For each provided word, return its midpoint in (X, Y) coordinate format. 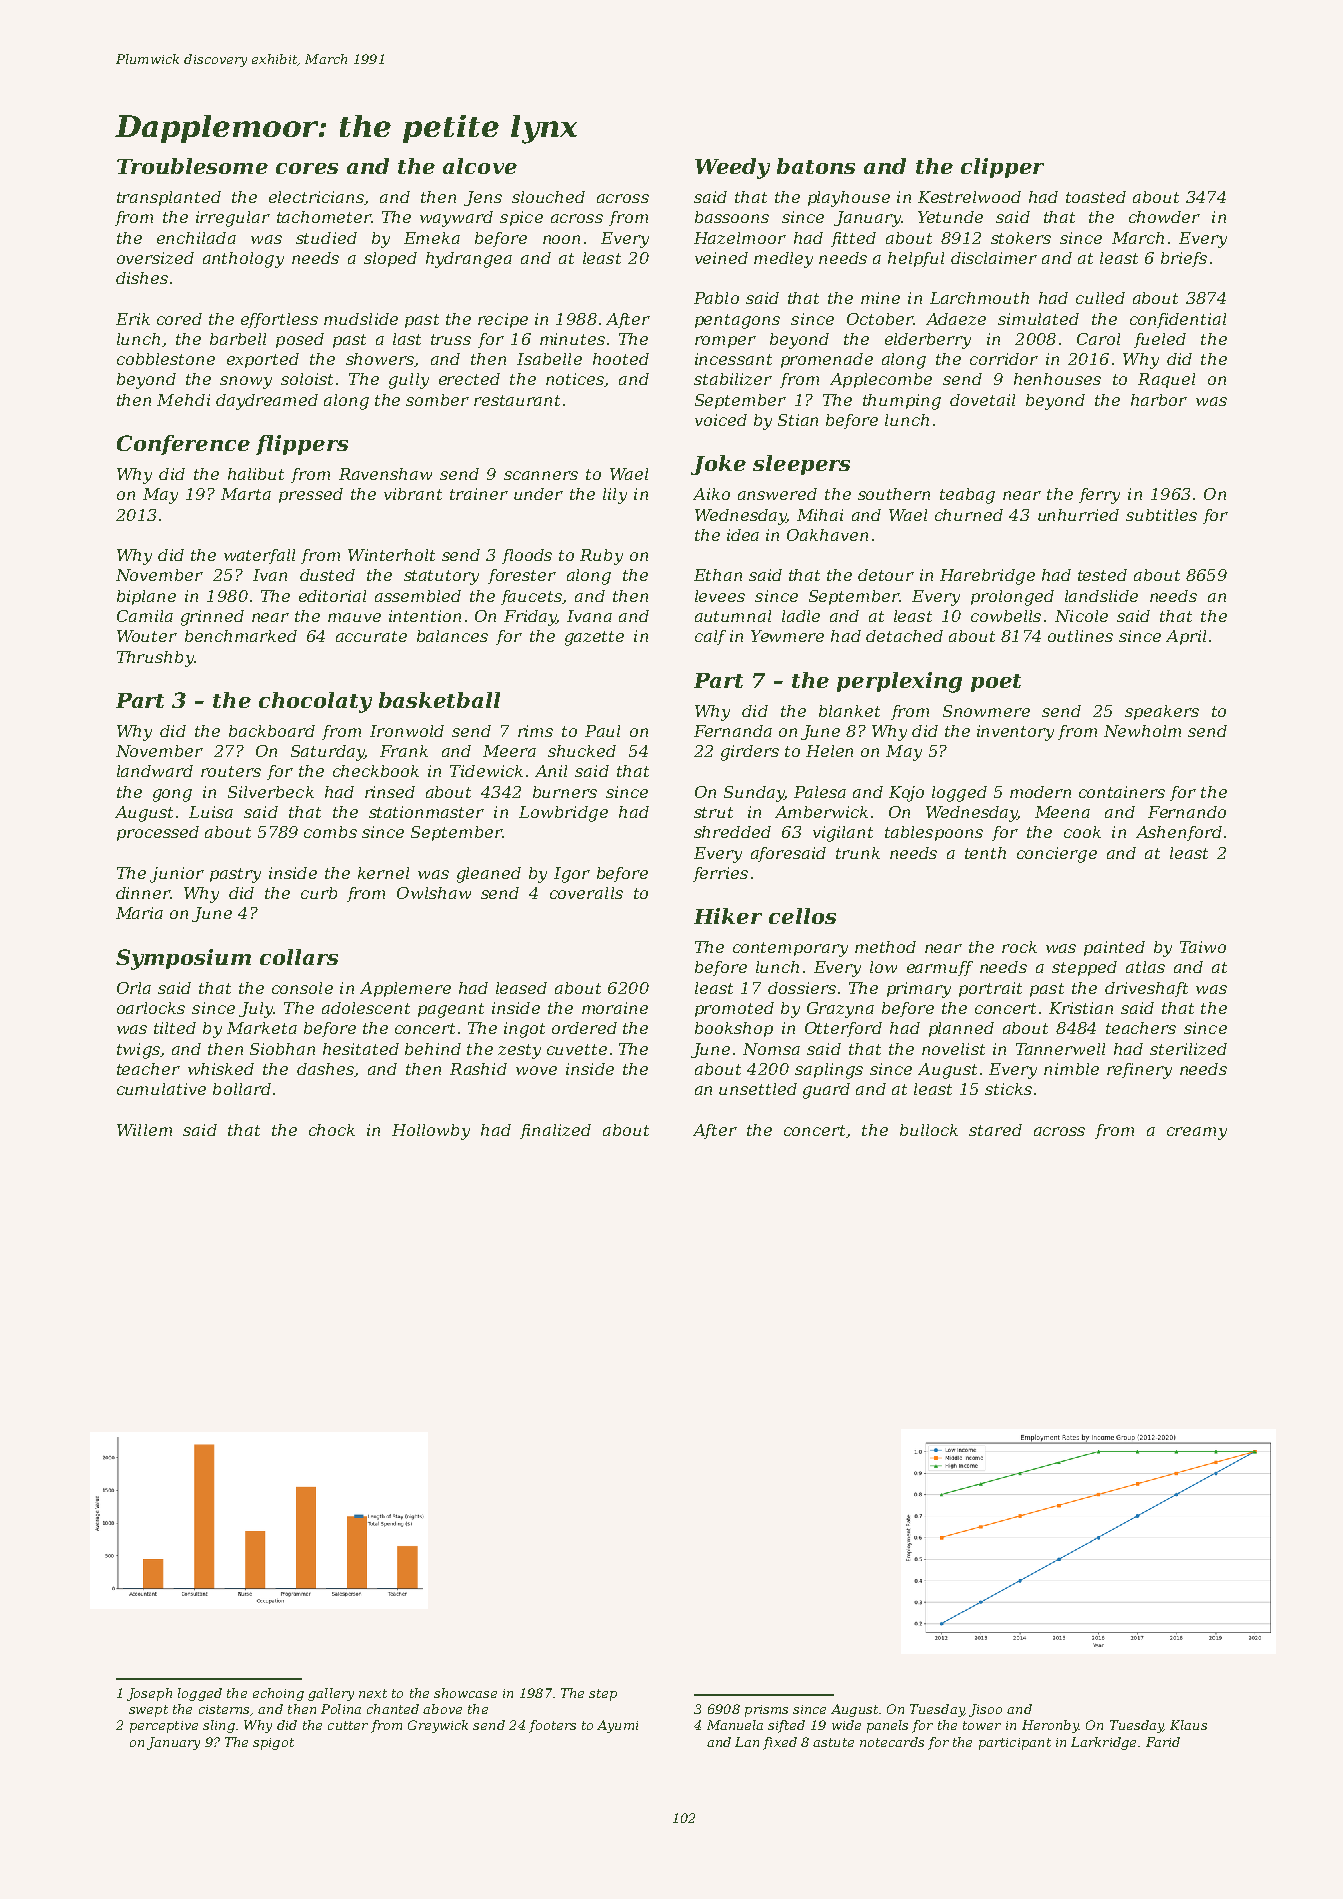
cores (307, 168)
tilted (175, 1028)
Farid (1163, 1742)
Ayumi (617, 1726)
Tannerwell (1060, 1049)
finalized (555, 1131)
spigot (273, 1744)
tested (1102, 575)
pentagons (737, 321)
